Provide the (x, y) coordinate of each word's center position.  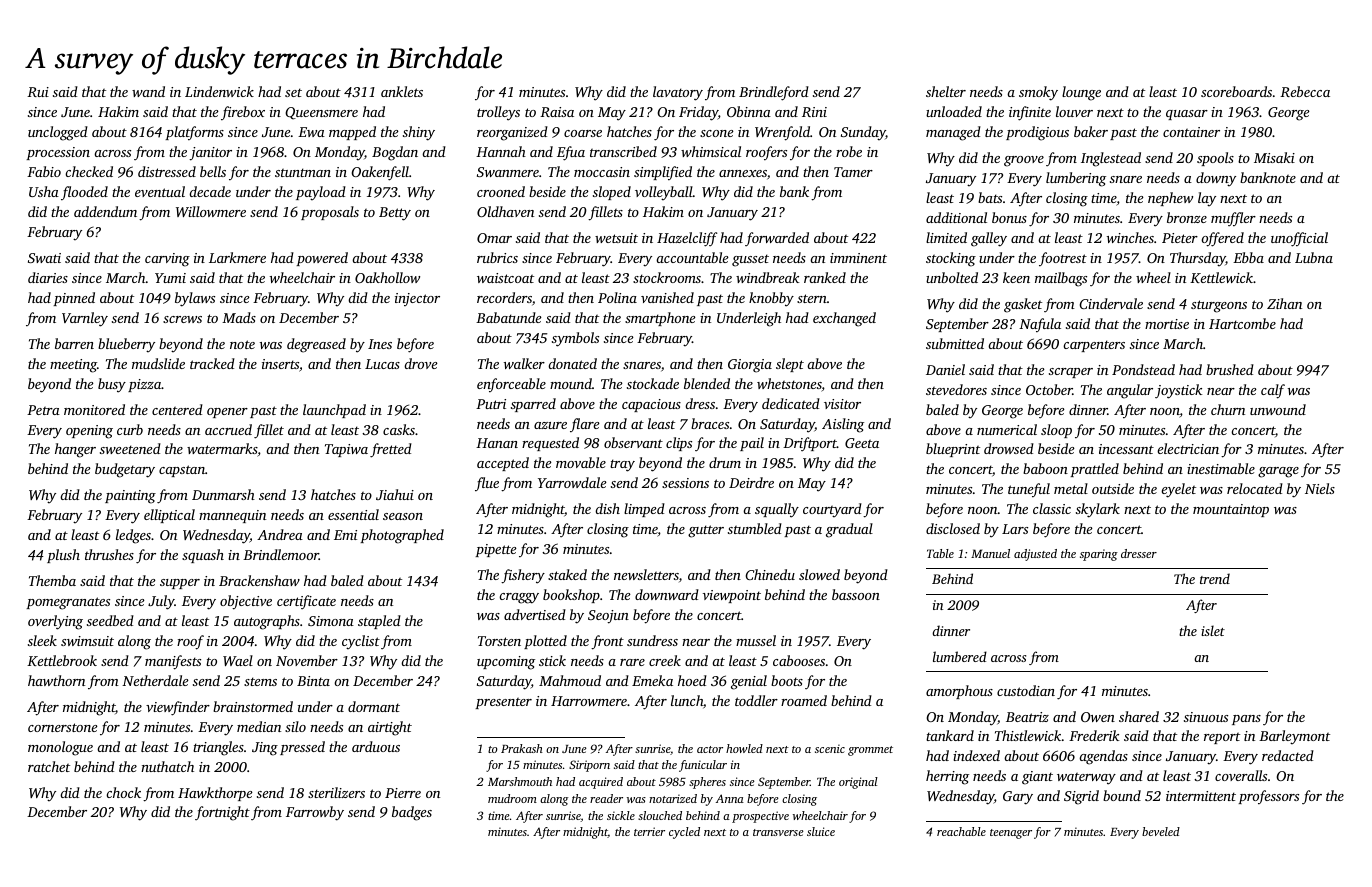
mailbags (1061, 279)
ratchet (49, 766)
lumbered (960, 656)
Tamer (853, 172)
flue (487, 484)
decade (210, 191)
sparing (1099, 555)
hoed (692, 680)
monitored (94, 409)
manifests (173, 662)
